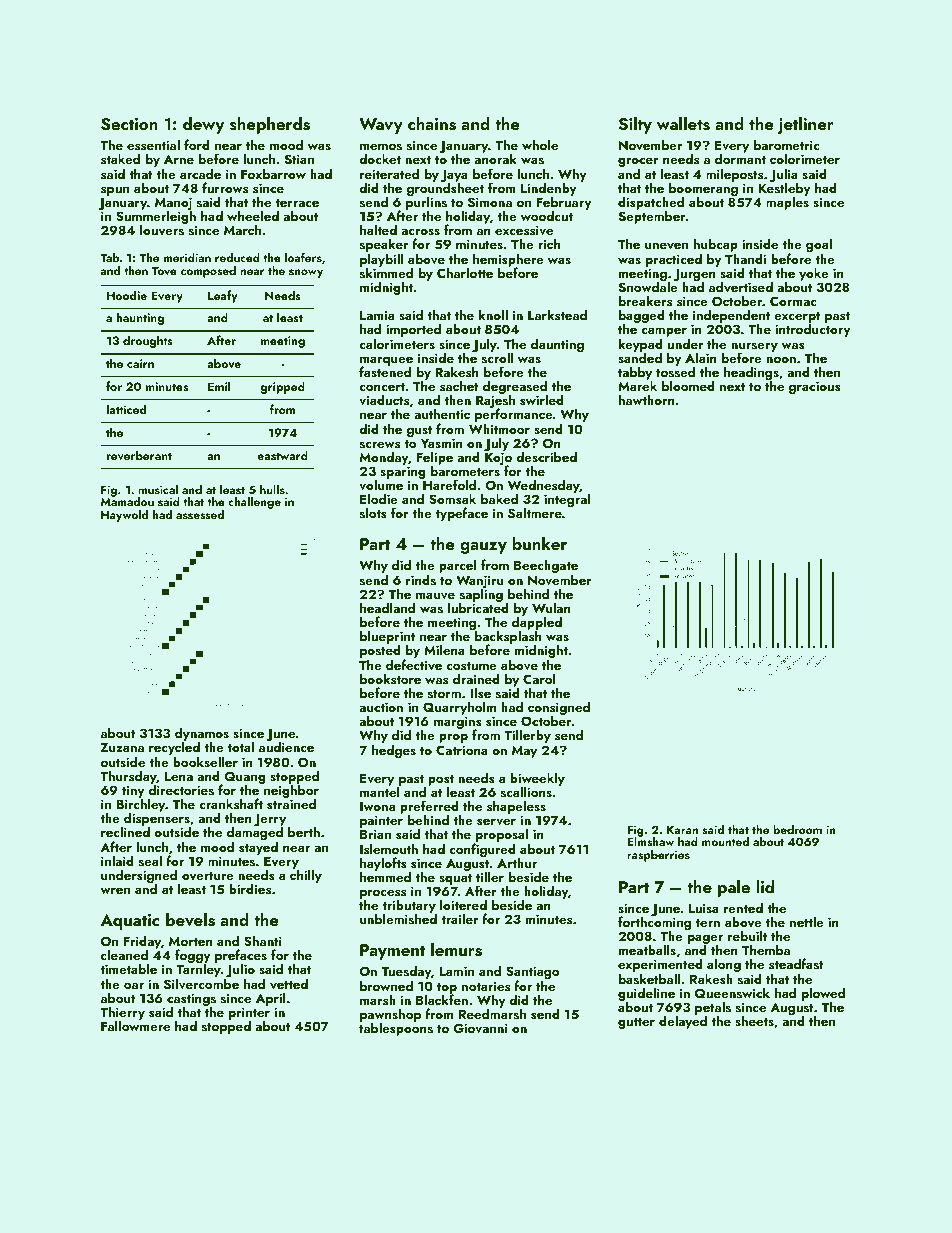 The height and width of the page is (1233, 952). What do you see at coordinates (115, 891) in the page?
I see `wren` at bounding box center [115, 891].
